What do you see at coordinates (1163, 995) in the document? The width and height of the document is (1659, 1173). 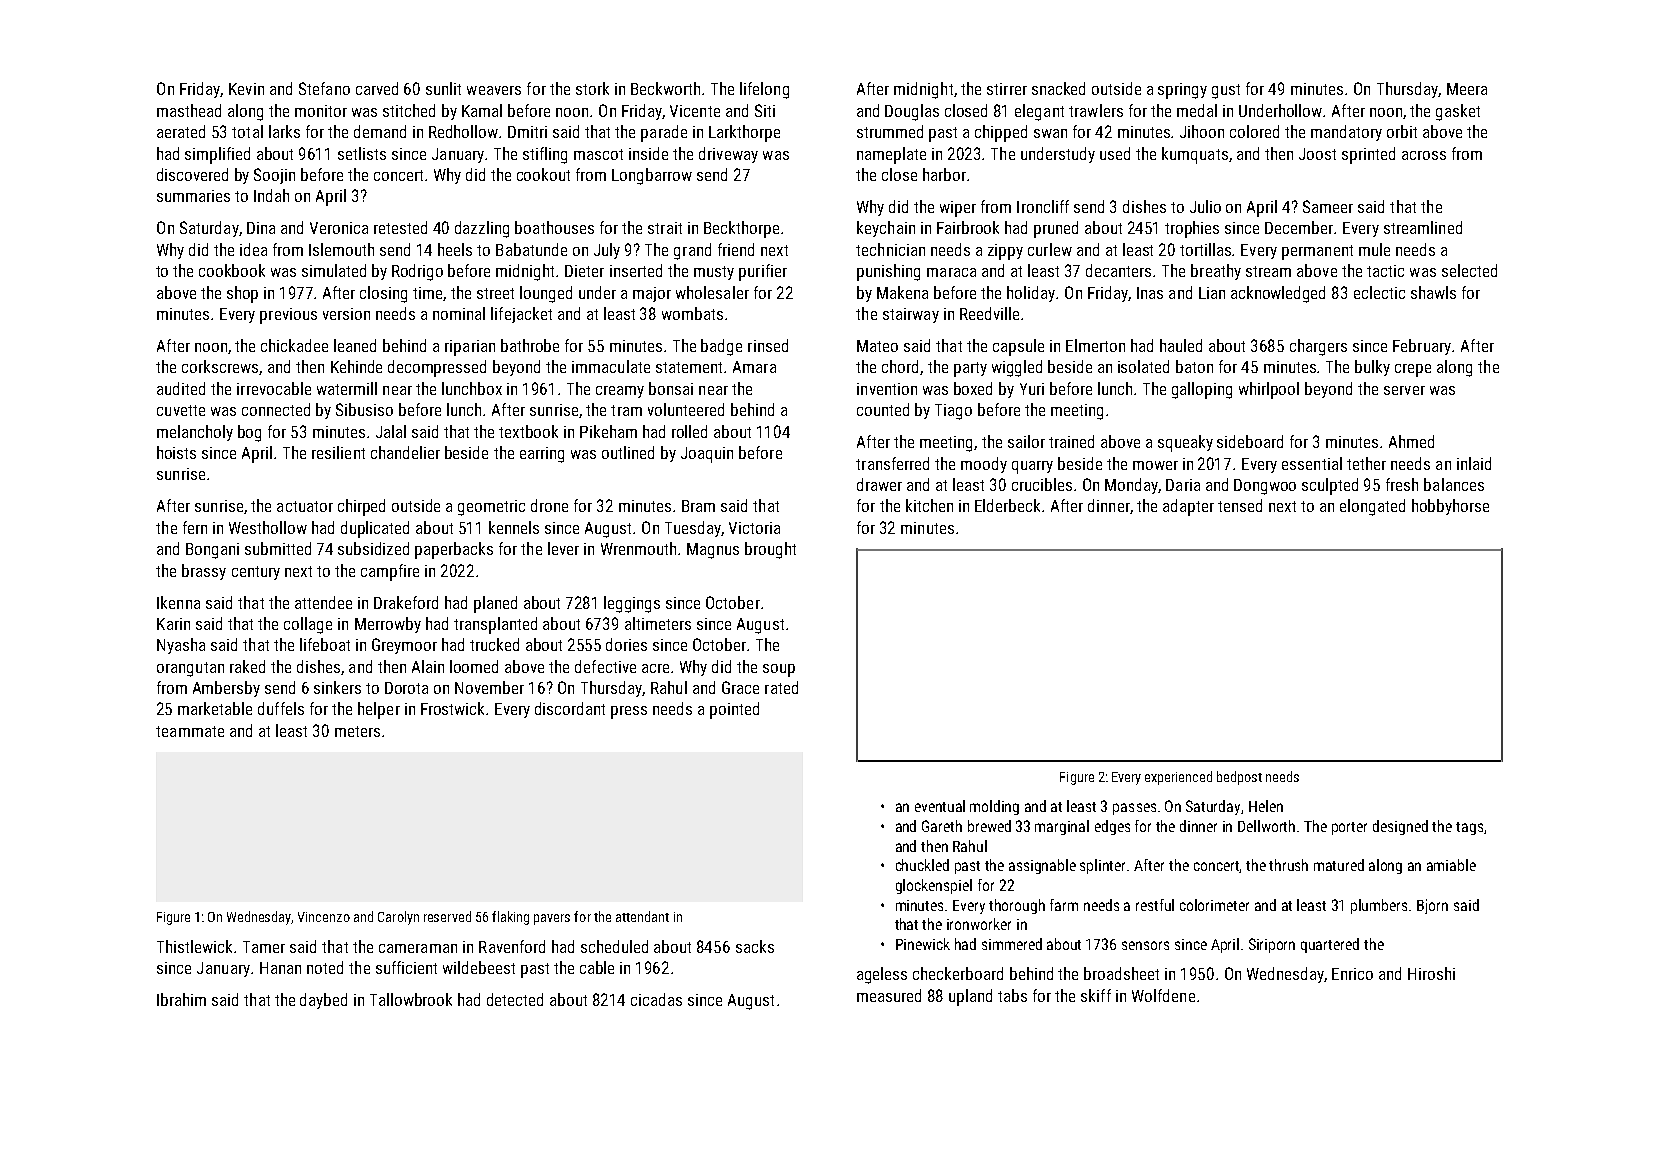 I see `Wolfdene` at bounding box center [1163, 995].
